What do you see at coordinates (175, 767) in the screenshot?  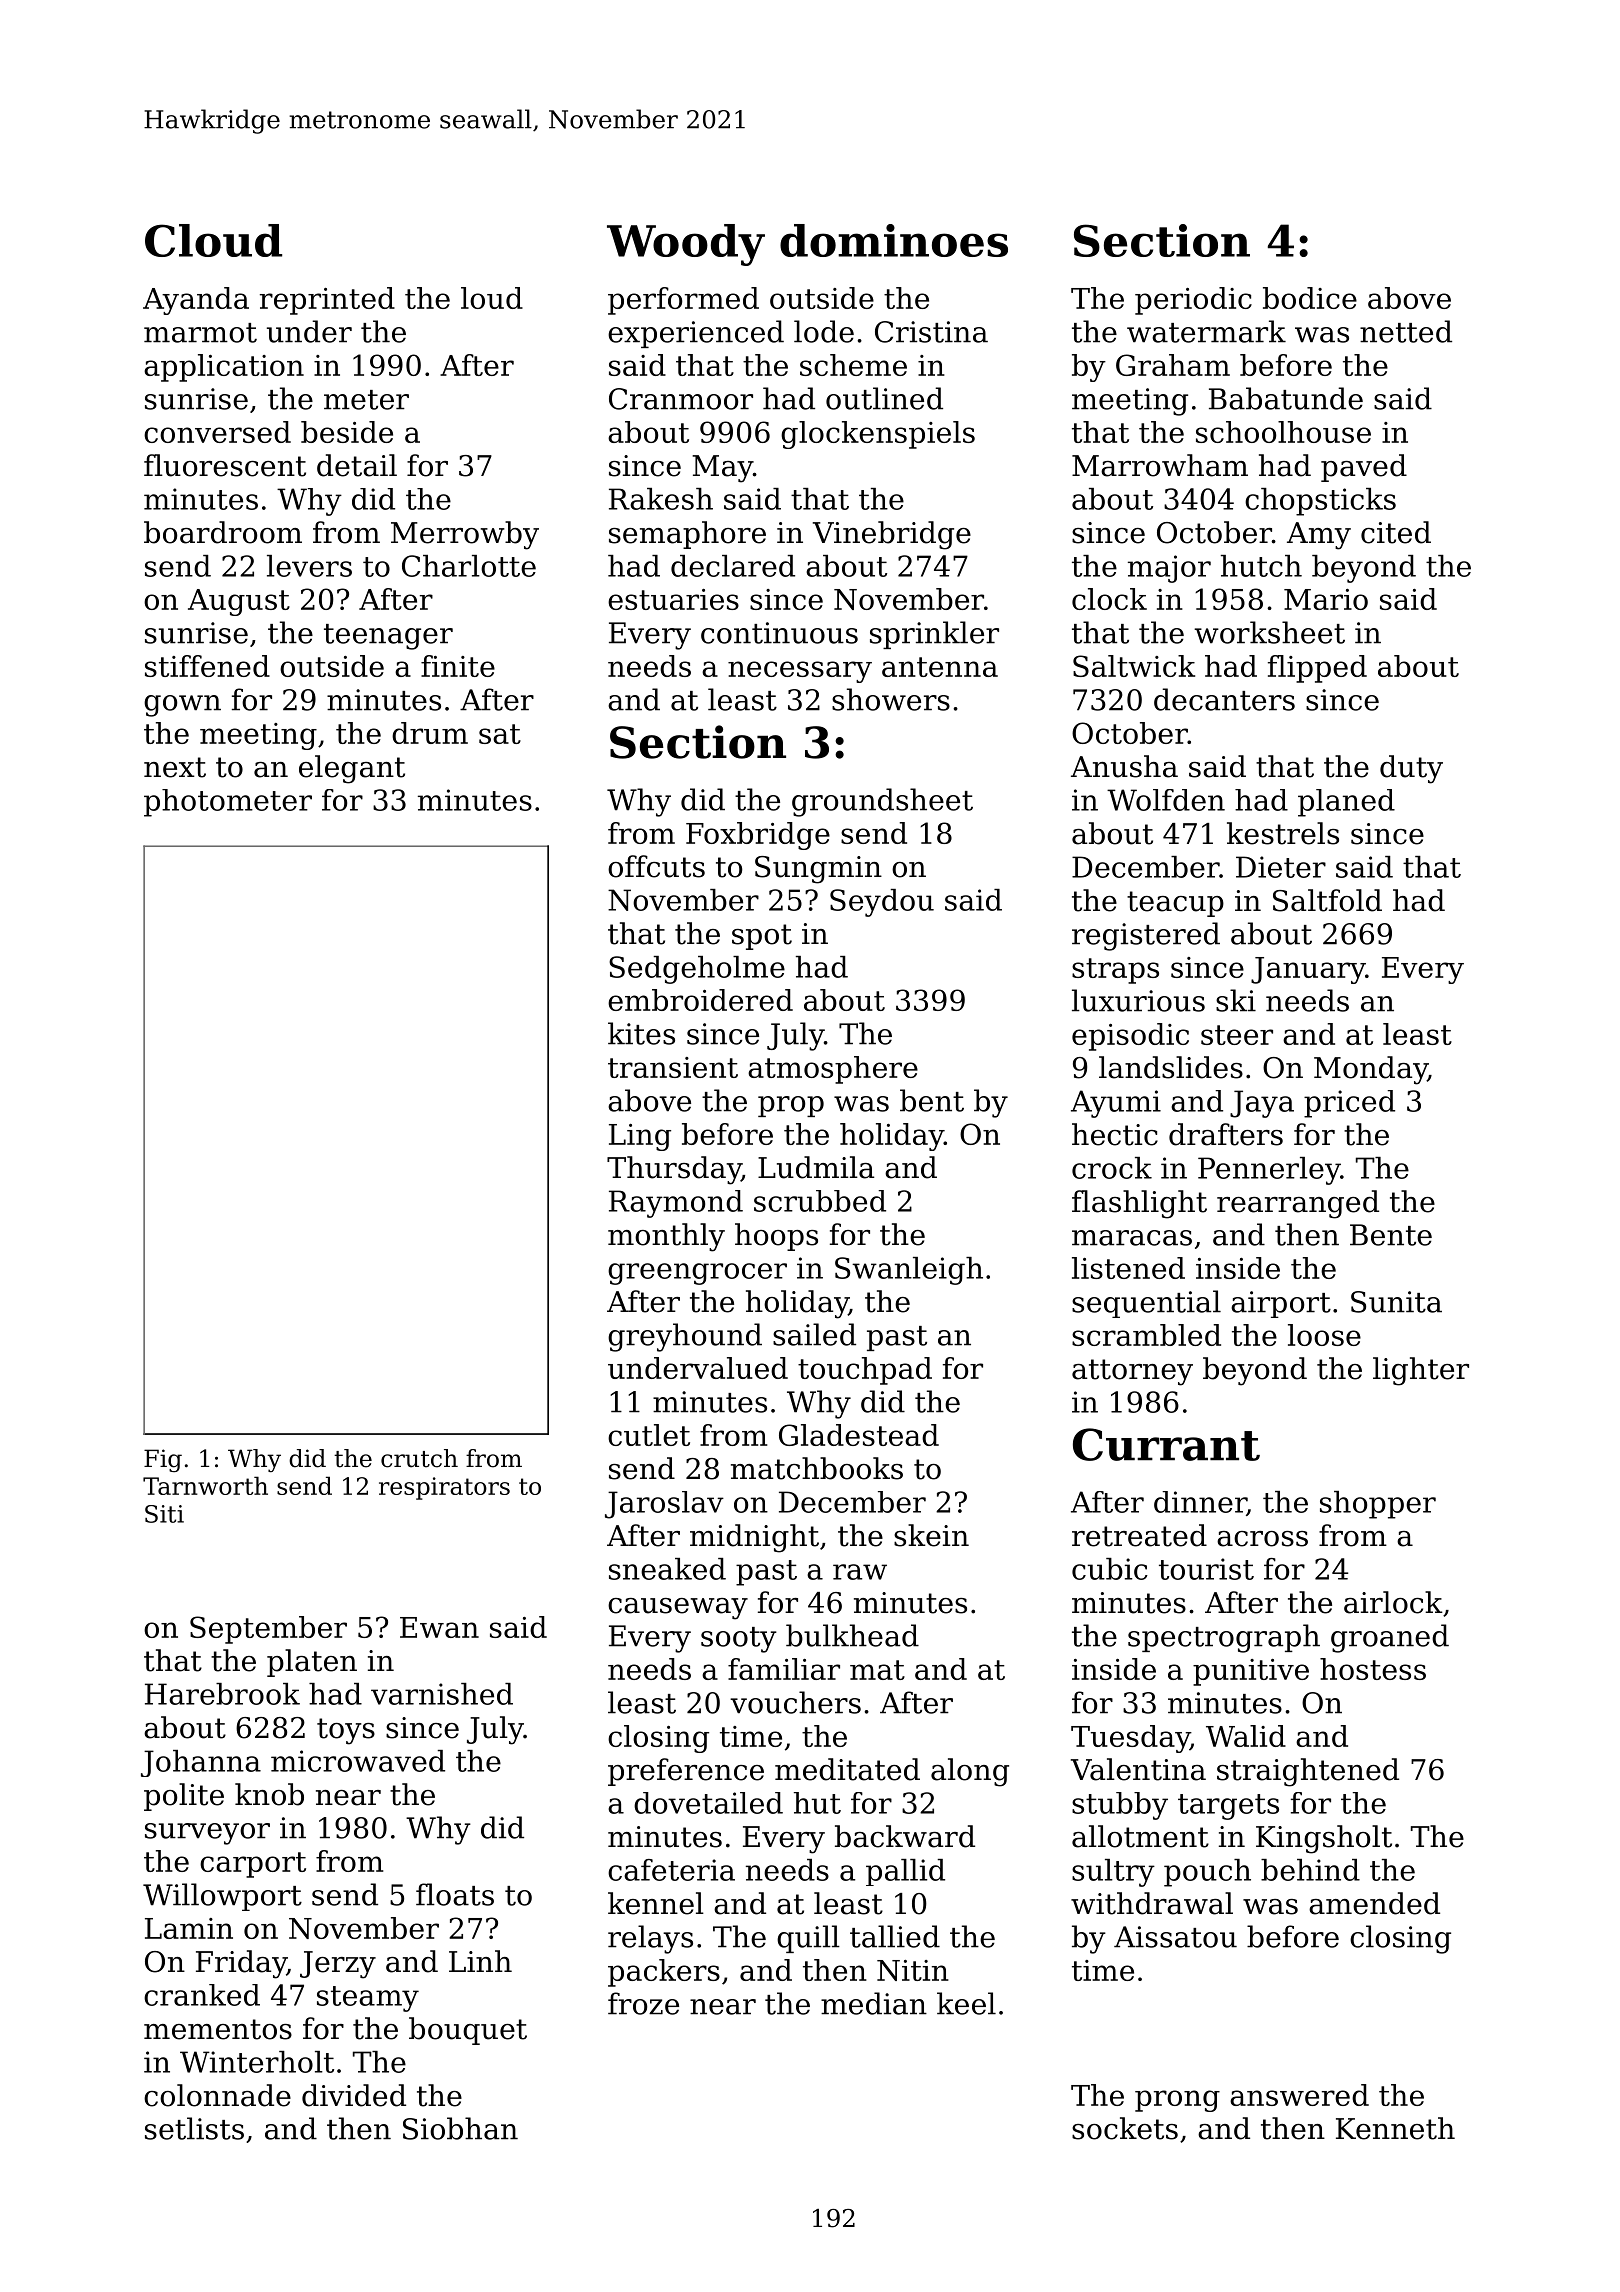 I see `next` at bounding box center [175, 767].
